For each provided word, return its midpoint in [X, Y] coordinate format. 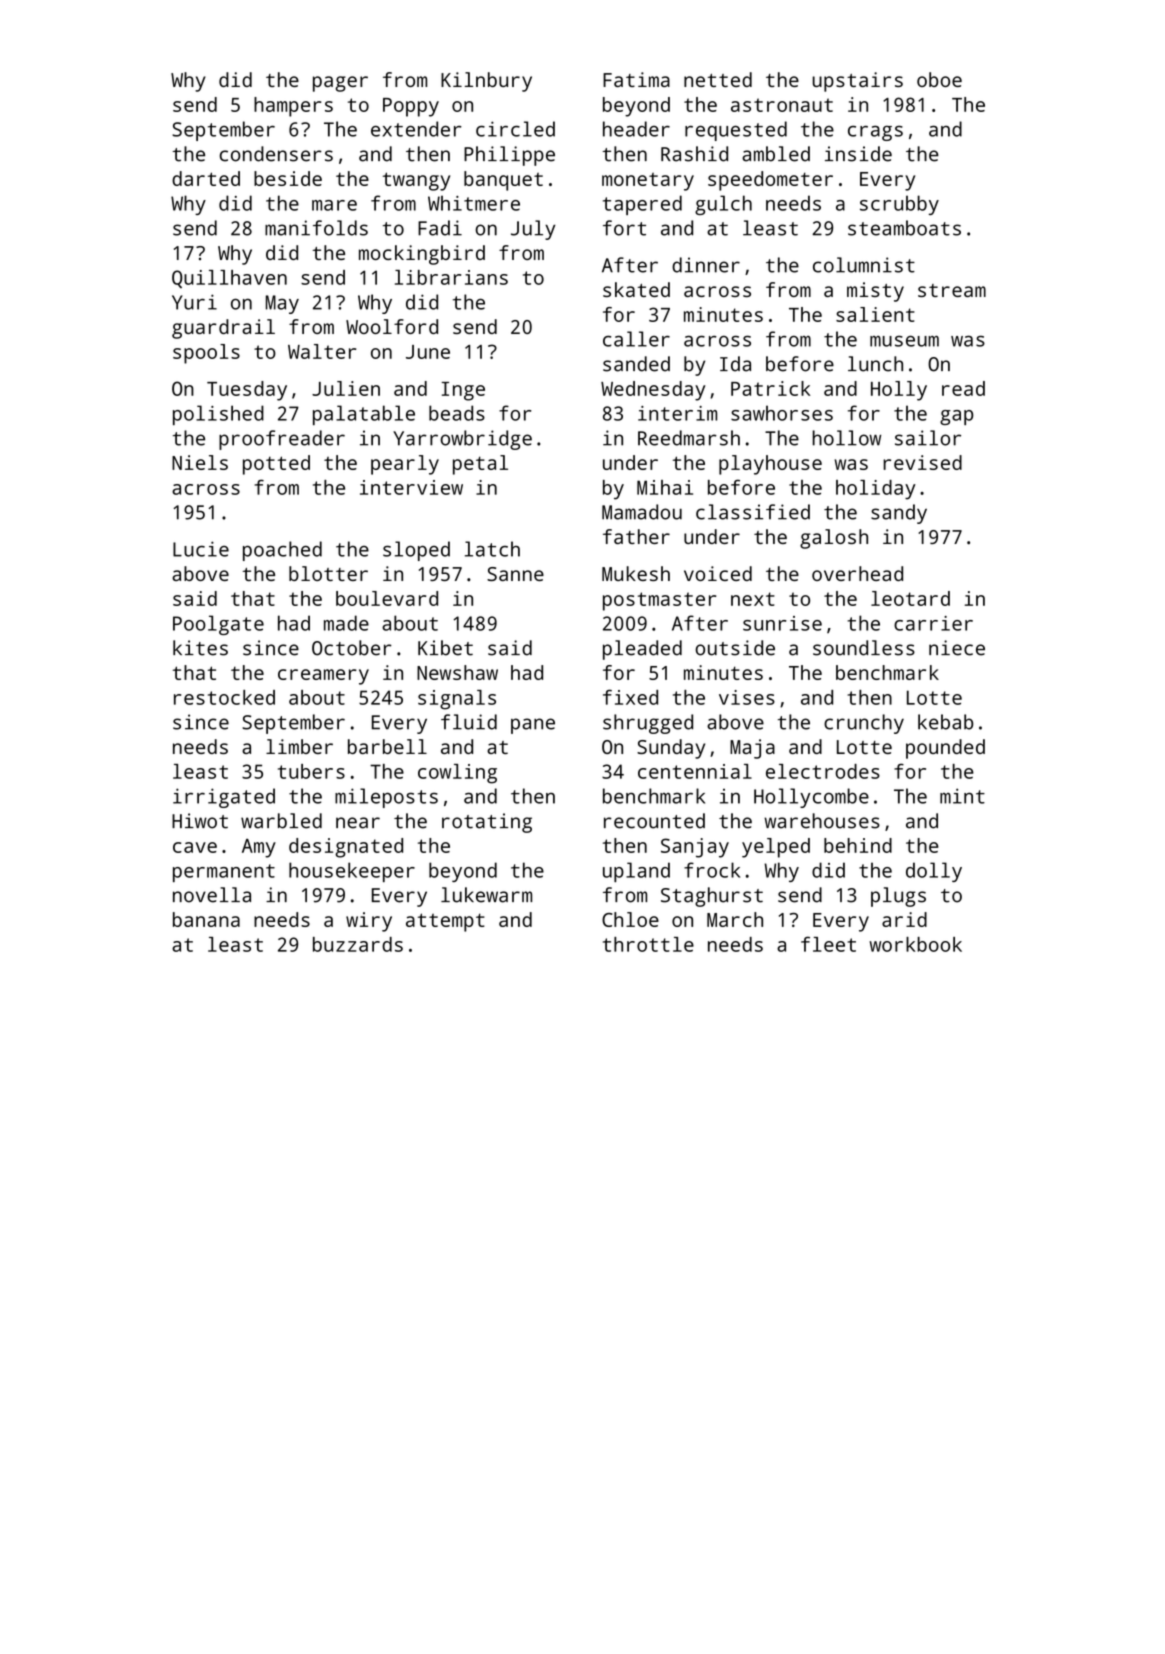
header [636, 129]
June [428, 352]
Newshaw [457, 672]
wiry [369, 922]
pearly [405, 465]
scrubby [899, 205]
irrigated [224, 798]
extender [416, 129]
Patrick [770, 388]
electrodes [823, 771]
